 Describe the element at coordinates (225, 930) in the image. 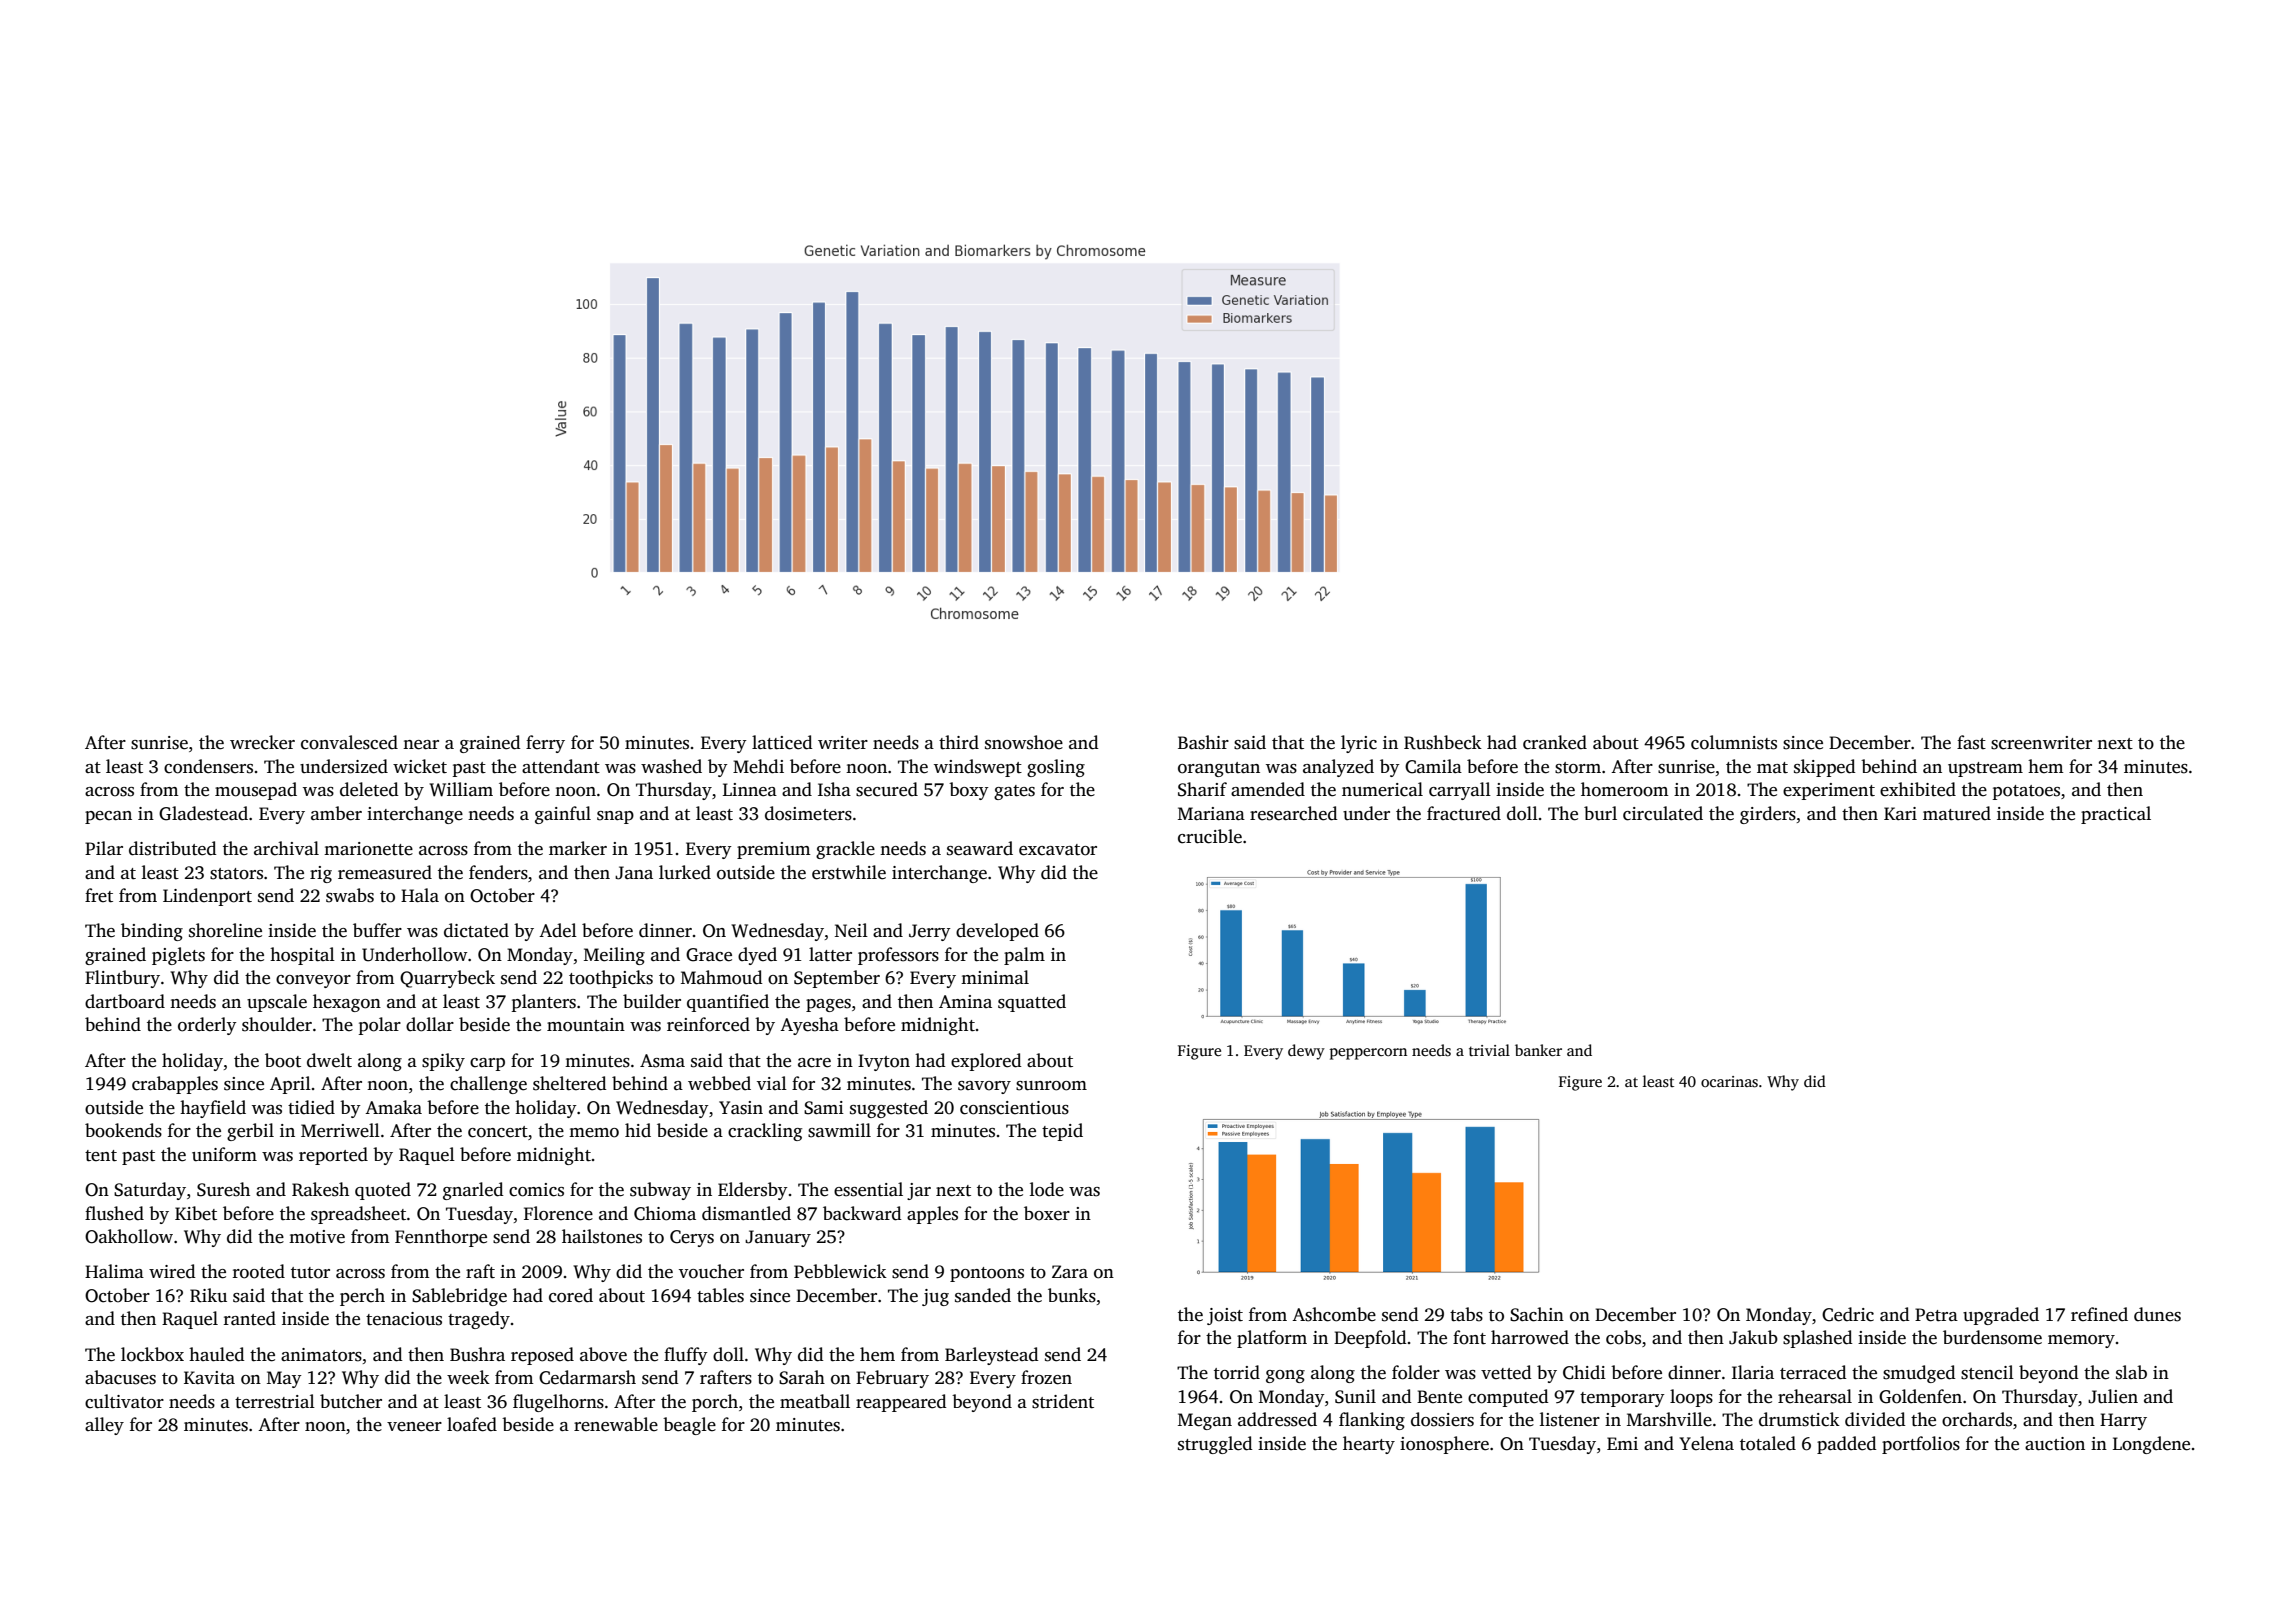

I see `shoreline` at that location.
